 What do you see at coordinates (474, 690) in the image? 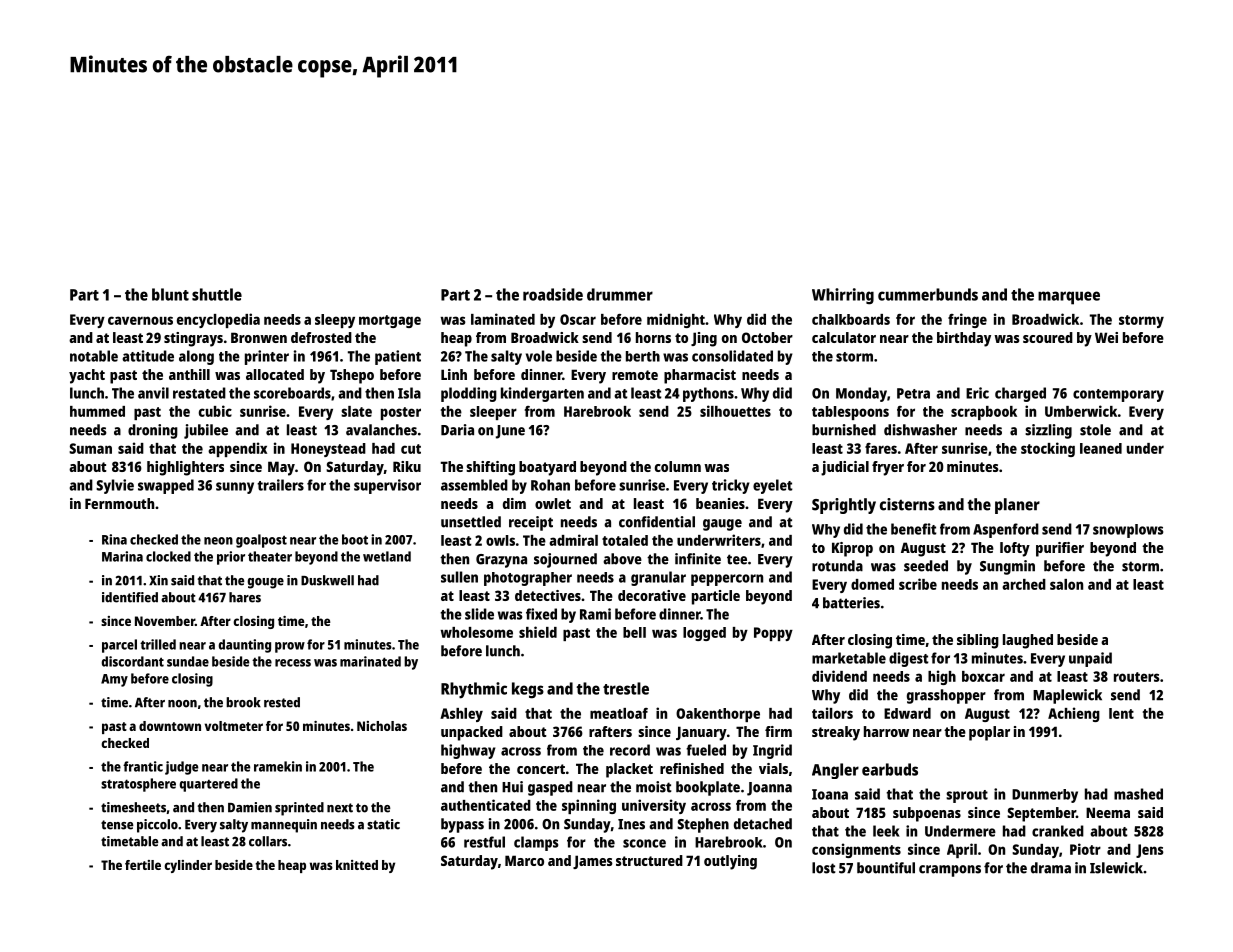
I see `Rhythmic` at bounding box center [474, 690].
